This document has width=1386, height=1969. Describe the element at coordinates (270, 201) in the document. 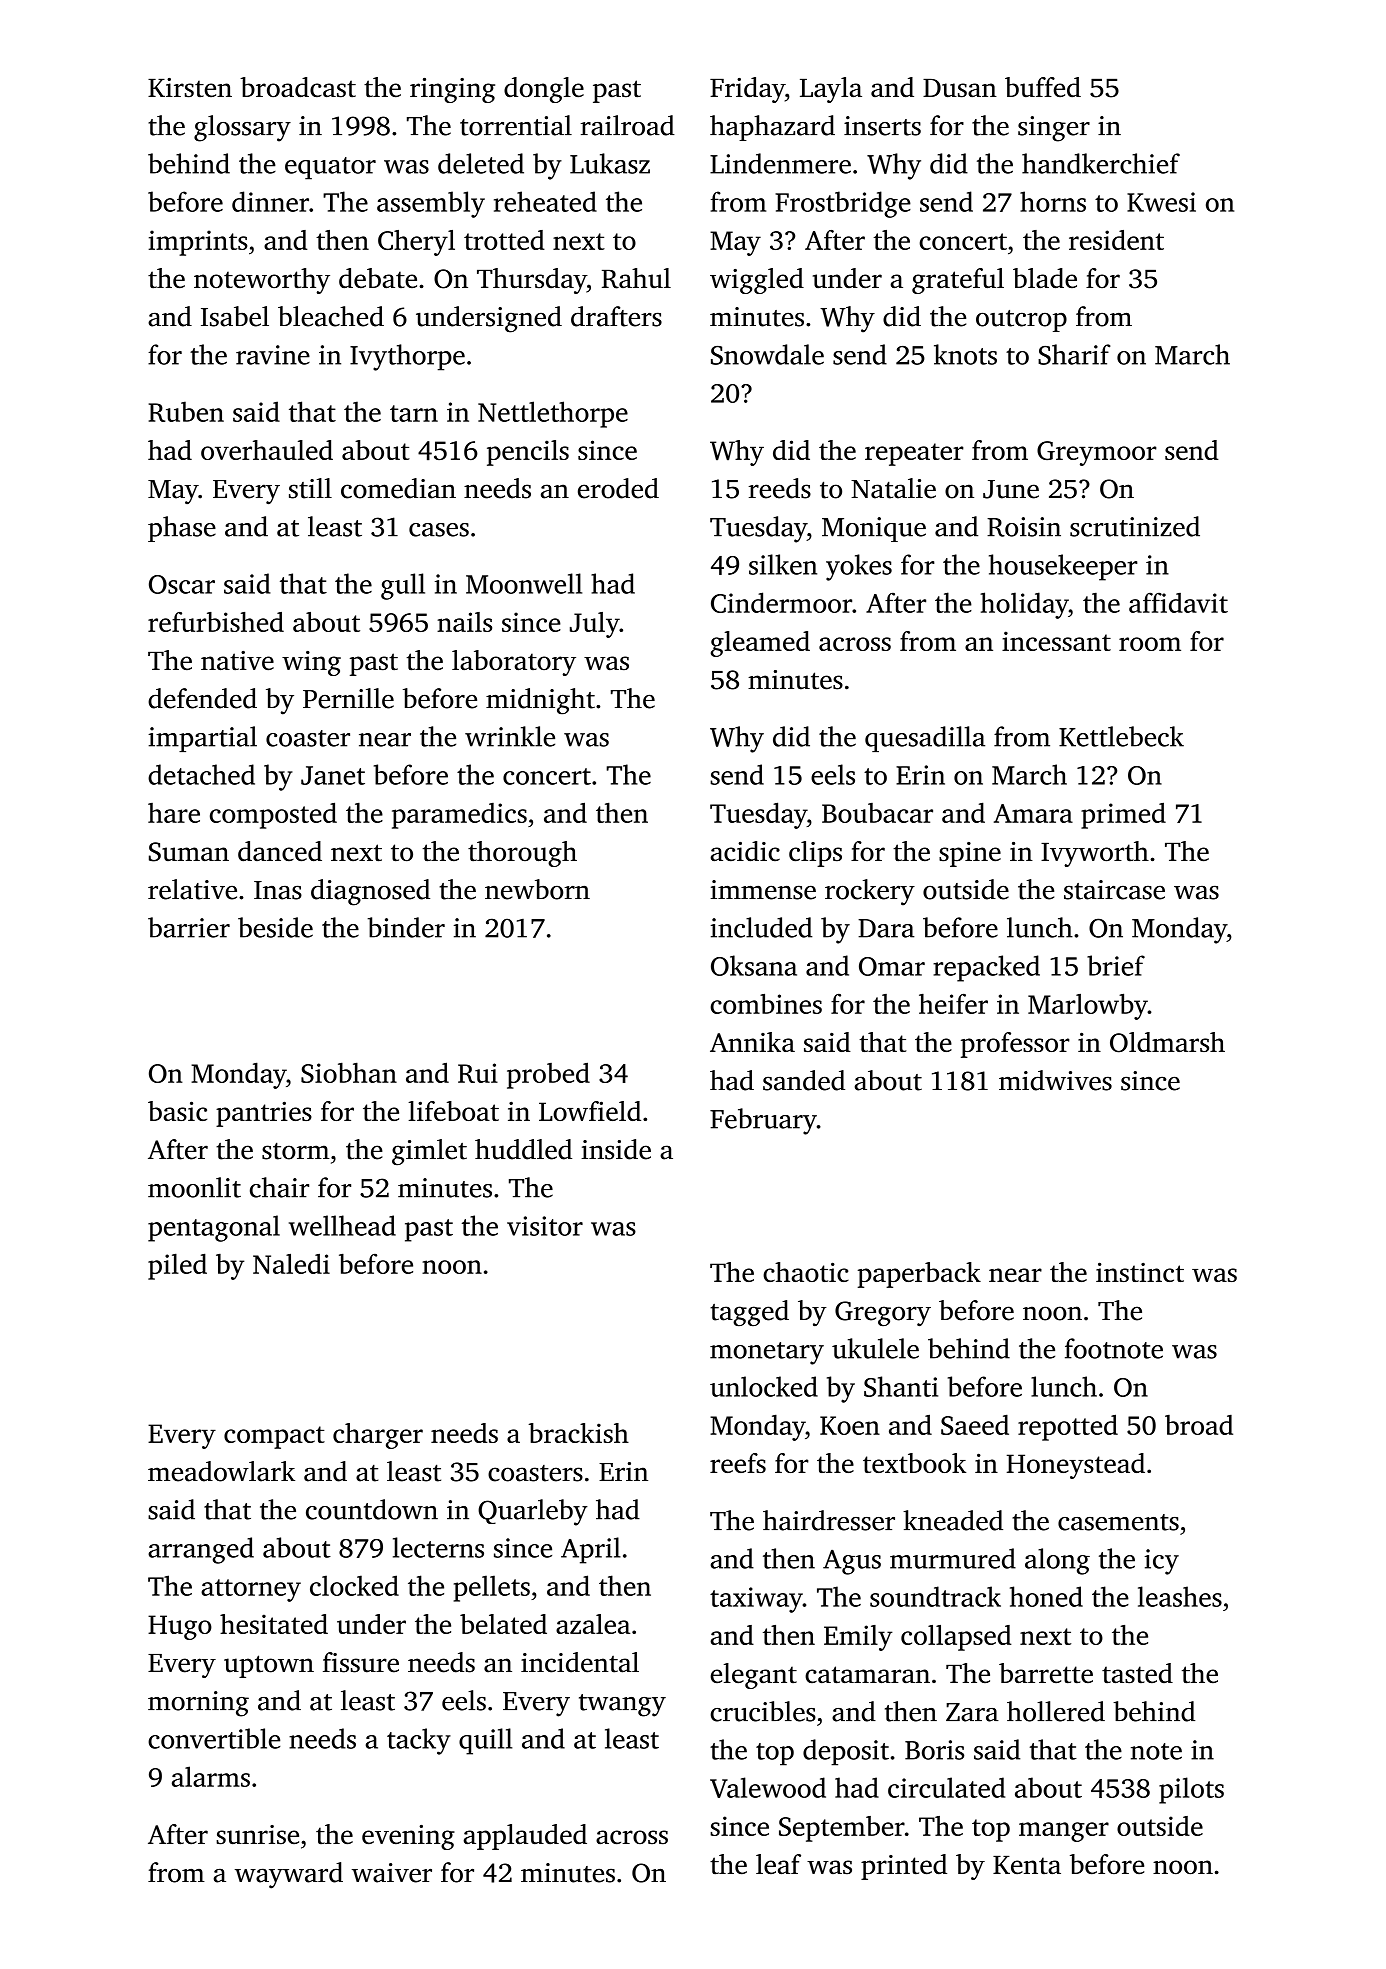

I see `dinner` at that location.
